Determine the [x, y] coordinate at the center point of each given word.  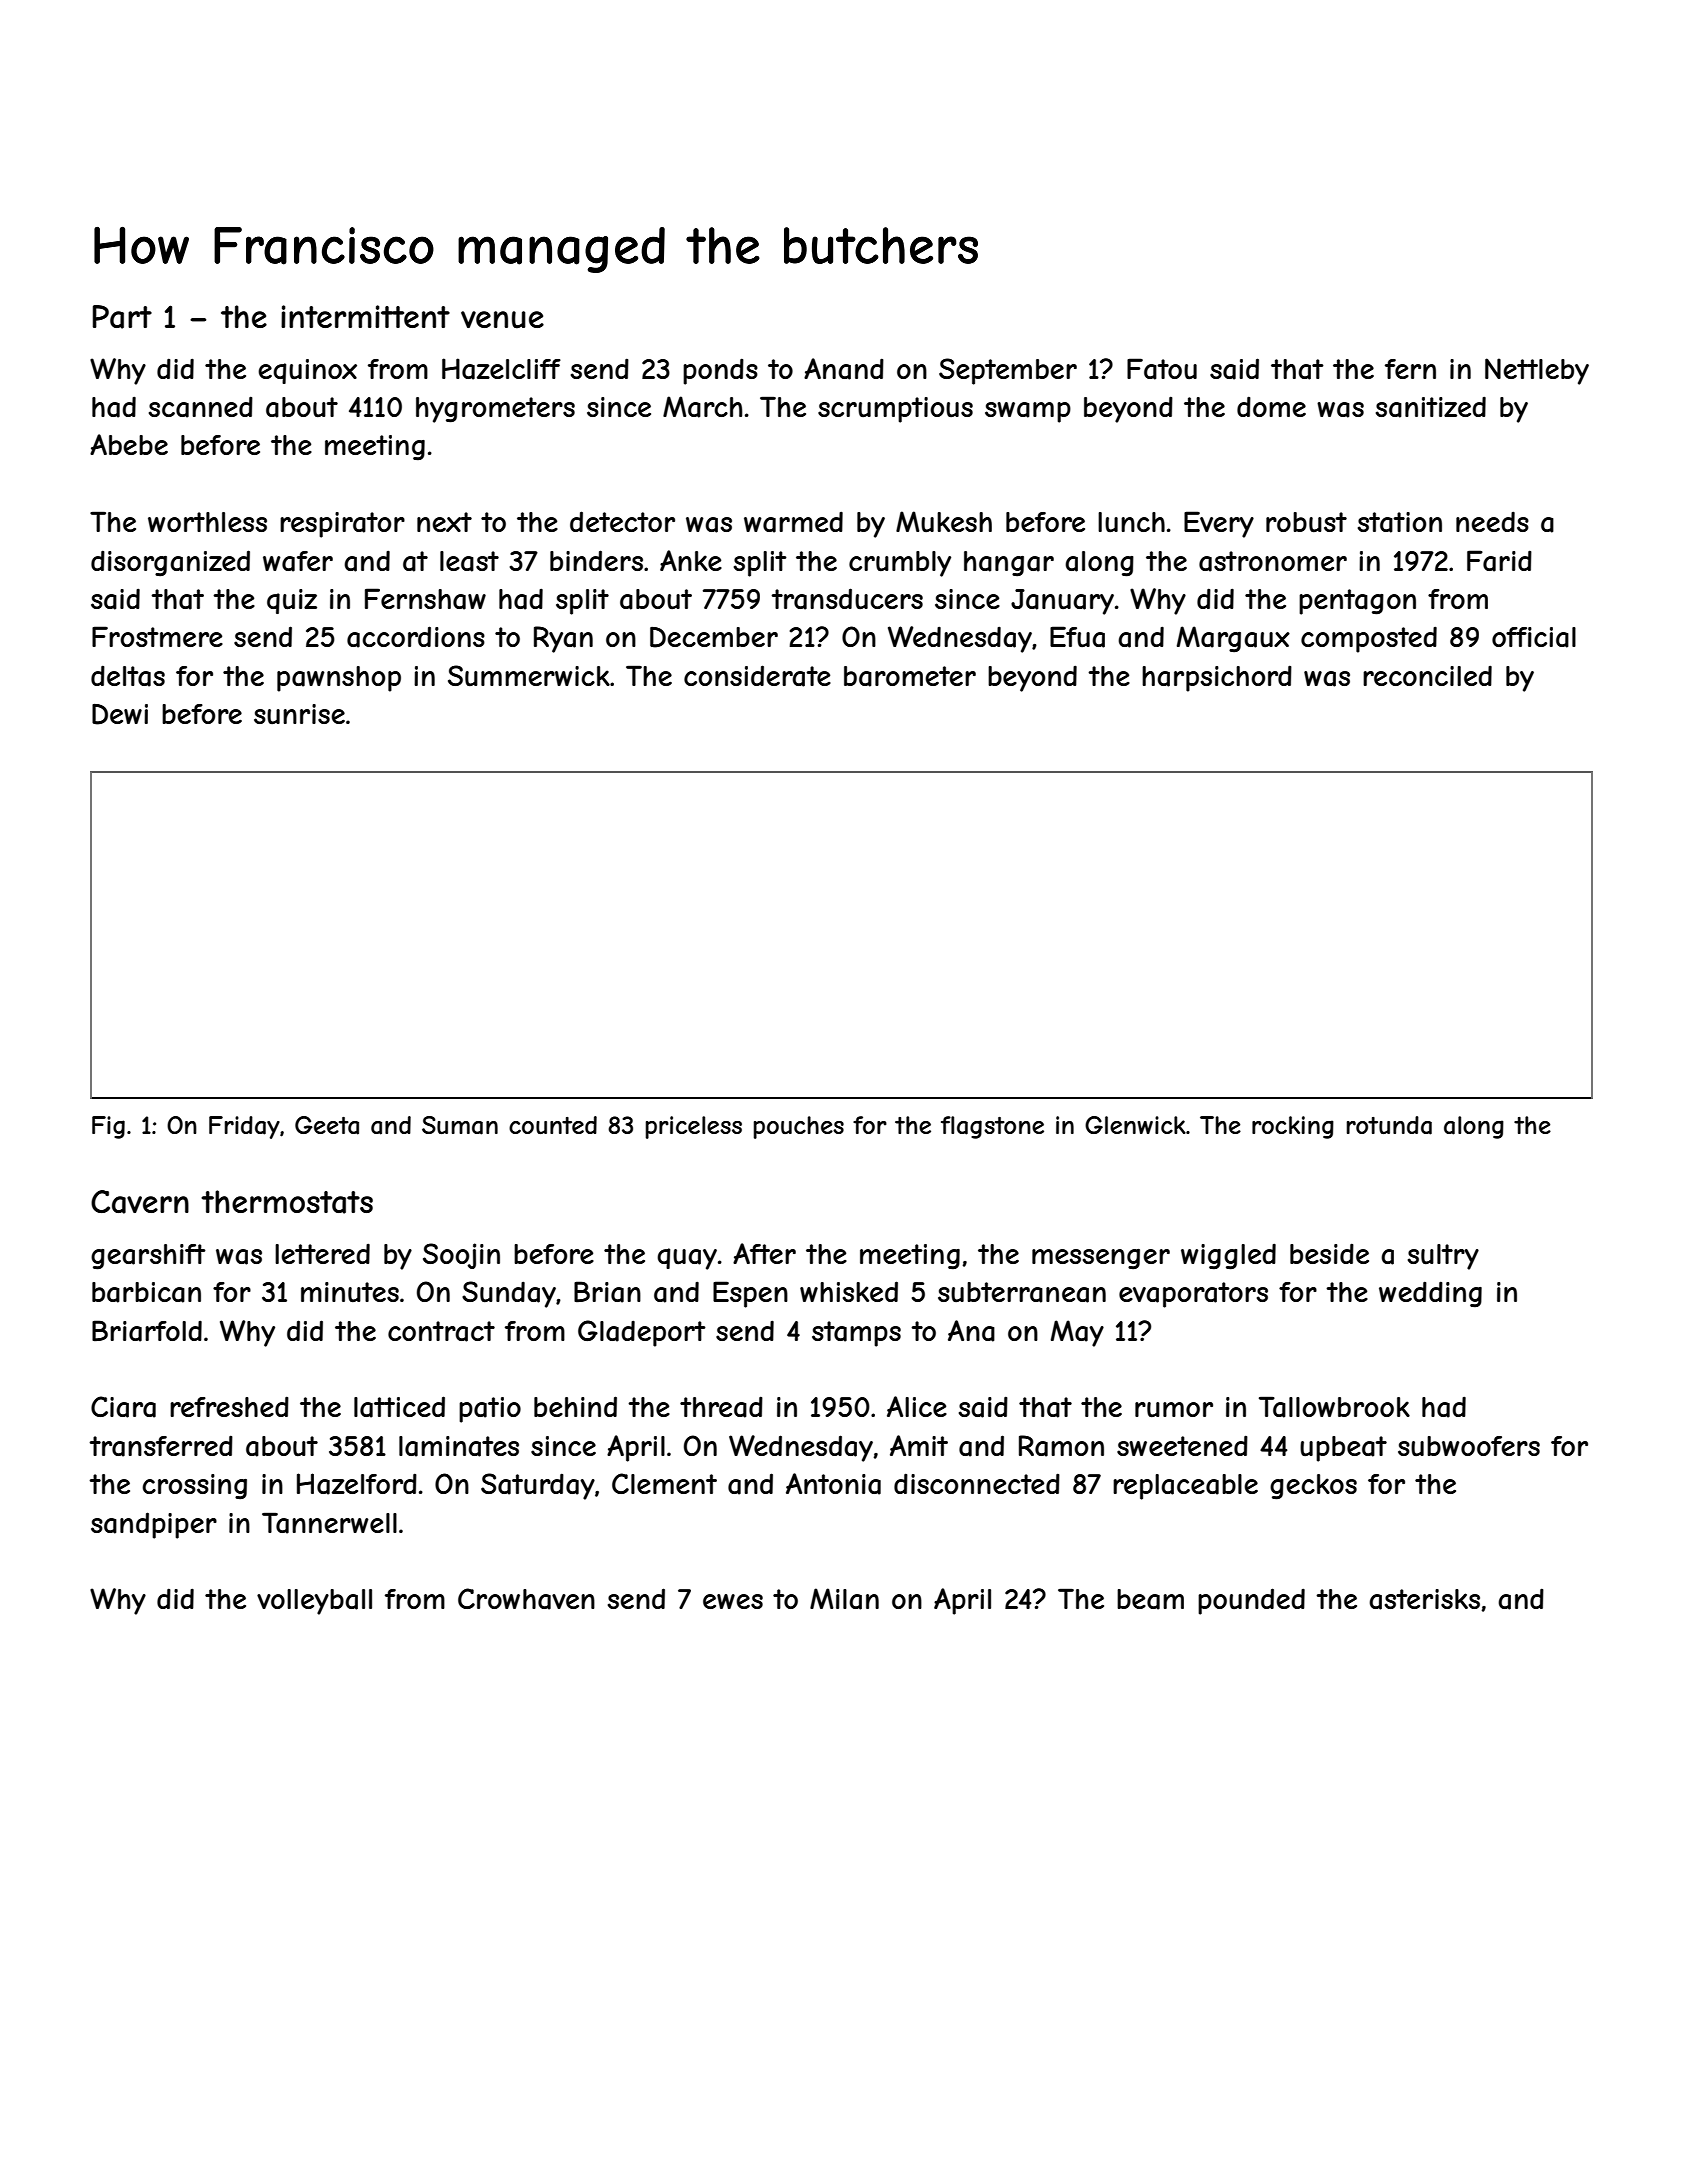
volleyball [314, 1602]
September [1008, 371]
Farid [1499, 561]
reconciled [1427, 675]
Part [122, 317]
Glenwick [1135, 1125]
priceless [694, 1127]
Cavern [140, 1202]
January [1062, 602]
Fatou [1162, 369]
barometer [910, 676]
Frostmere [157, 636]
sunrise [299, 714]
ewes [733, 1601]
